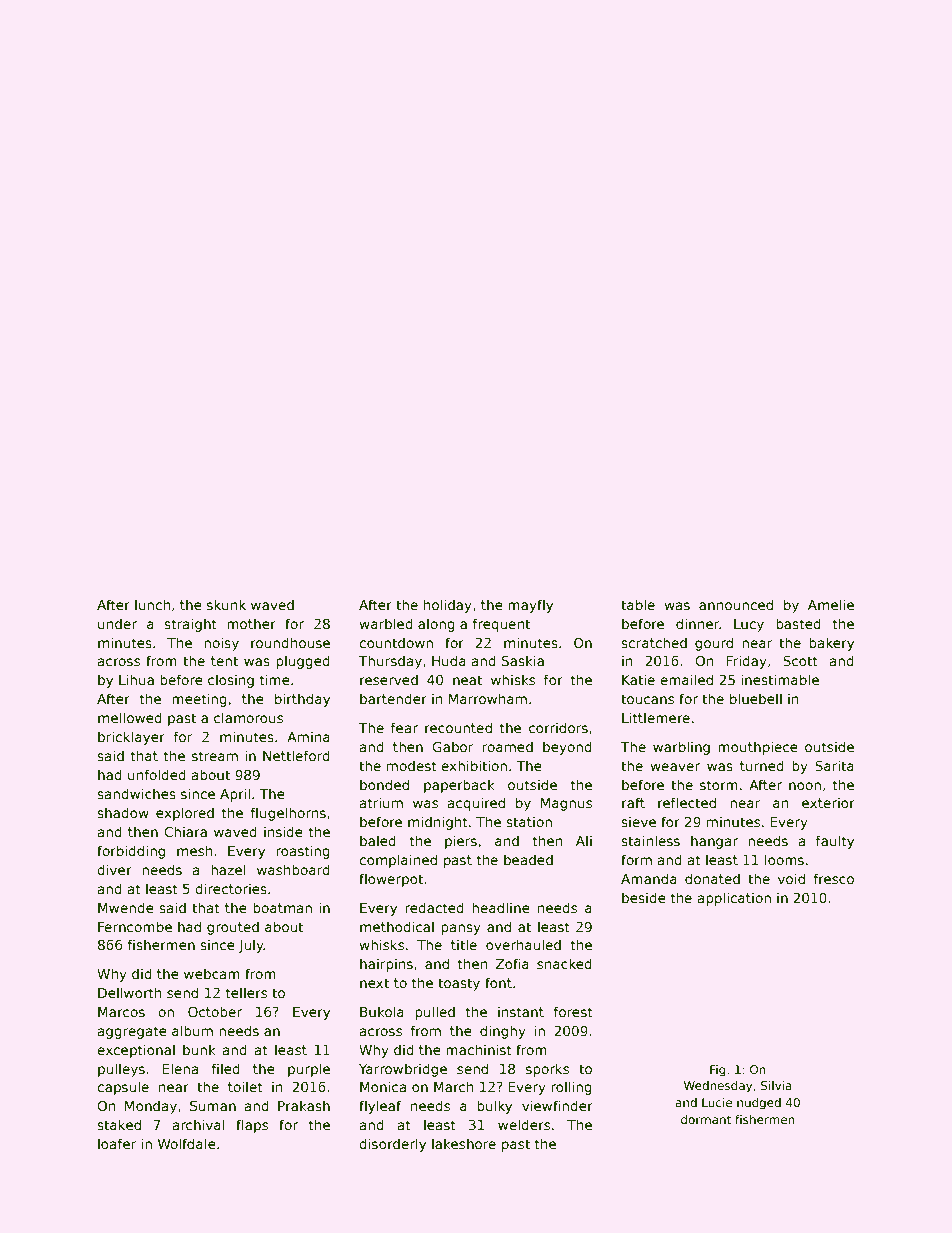 The width and height of the screenshot is (952, 1233). I want to click on dormant, so click(706, 1119).
